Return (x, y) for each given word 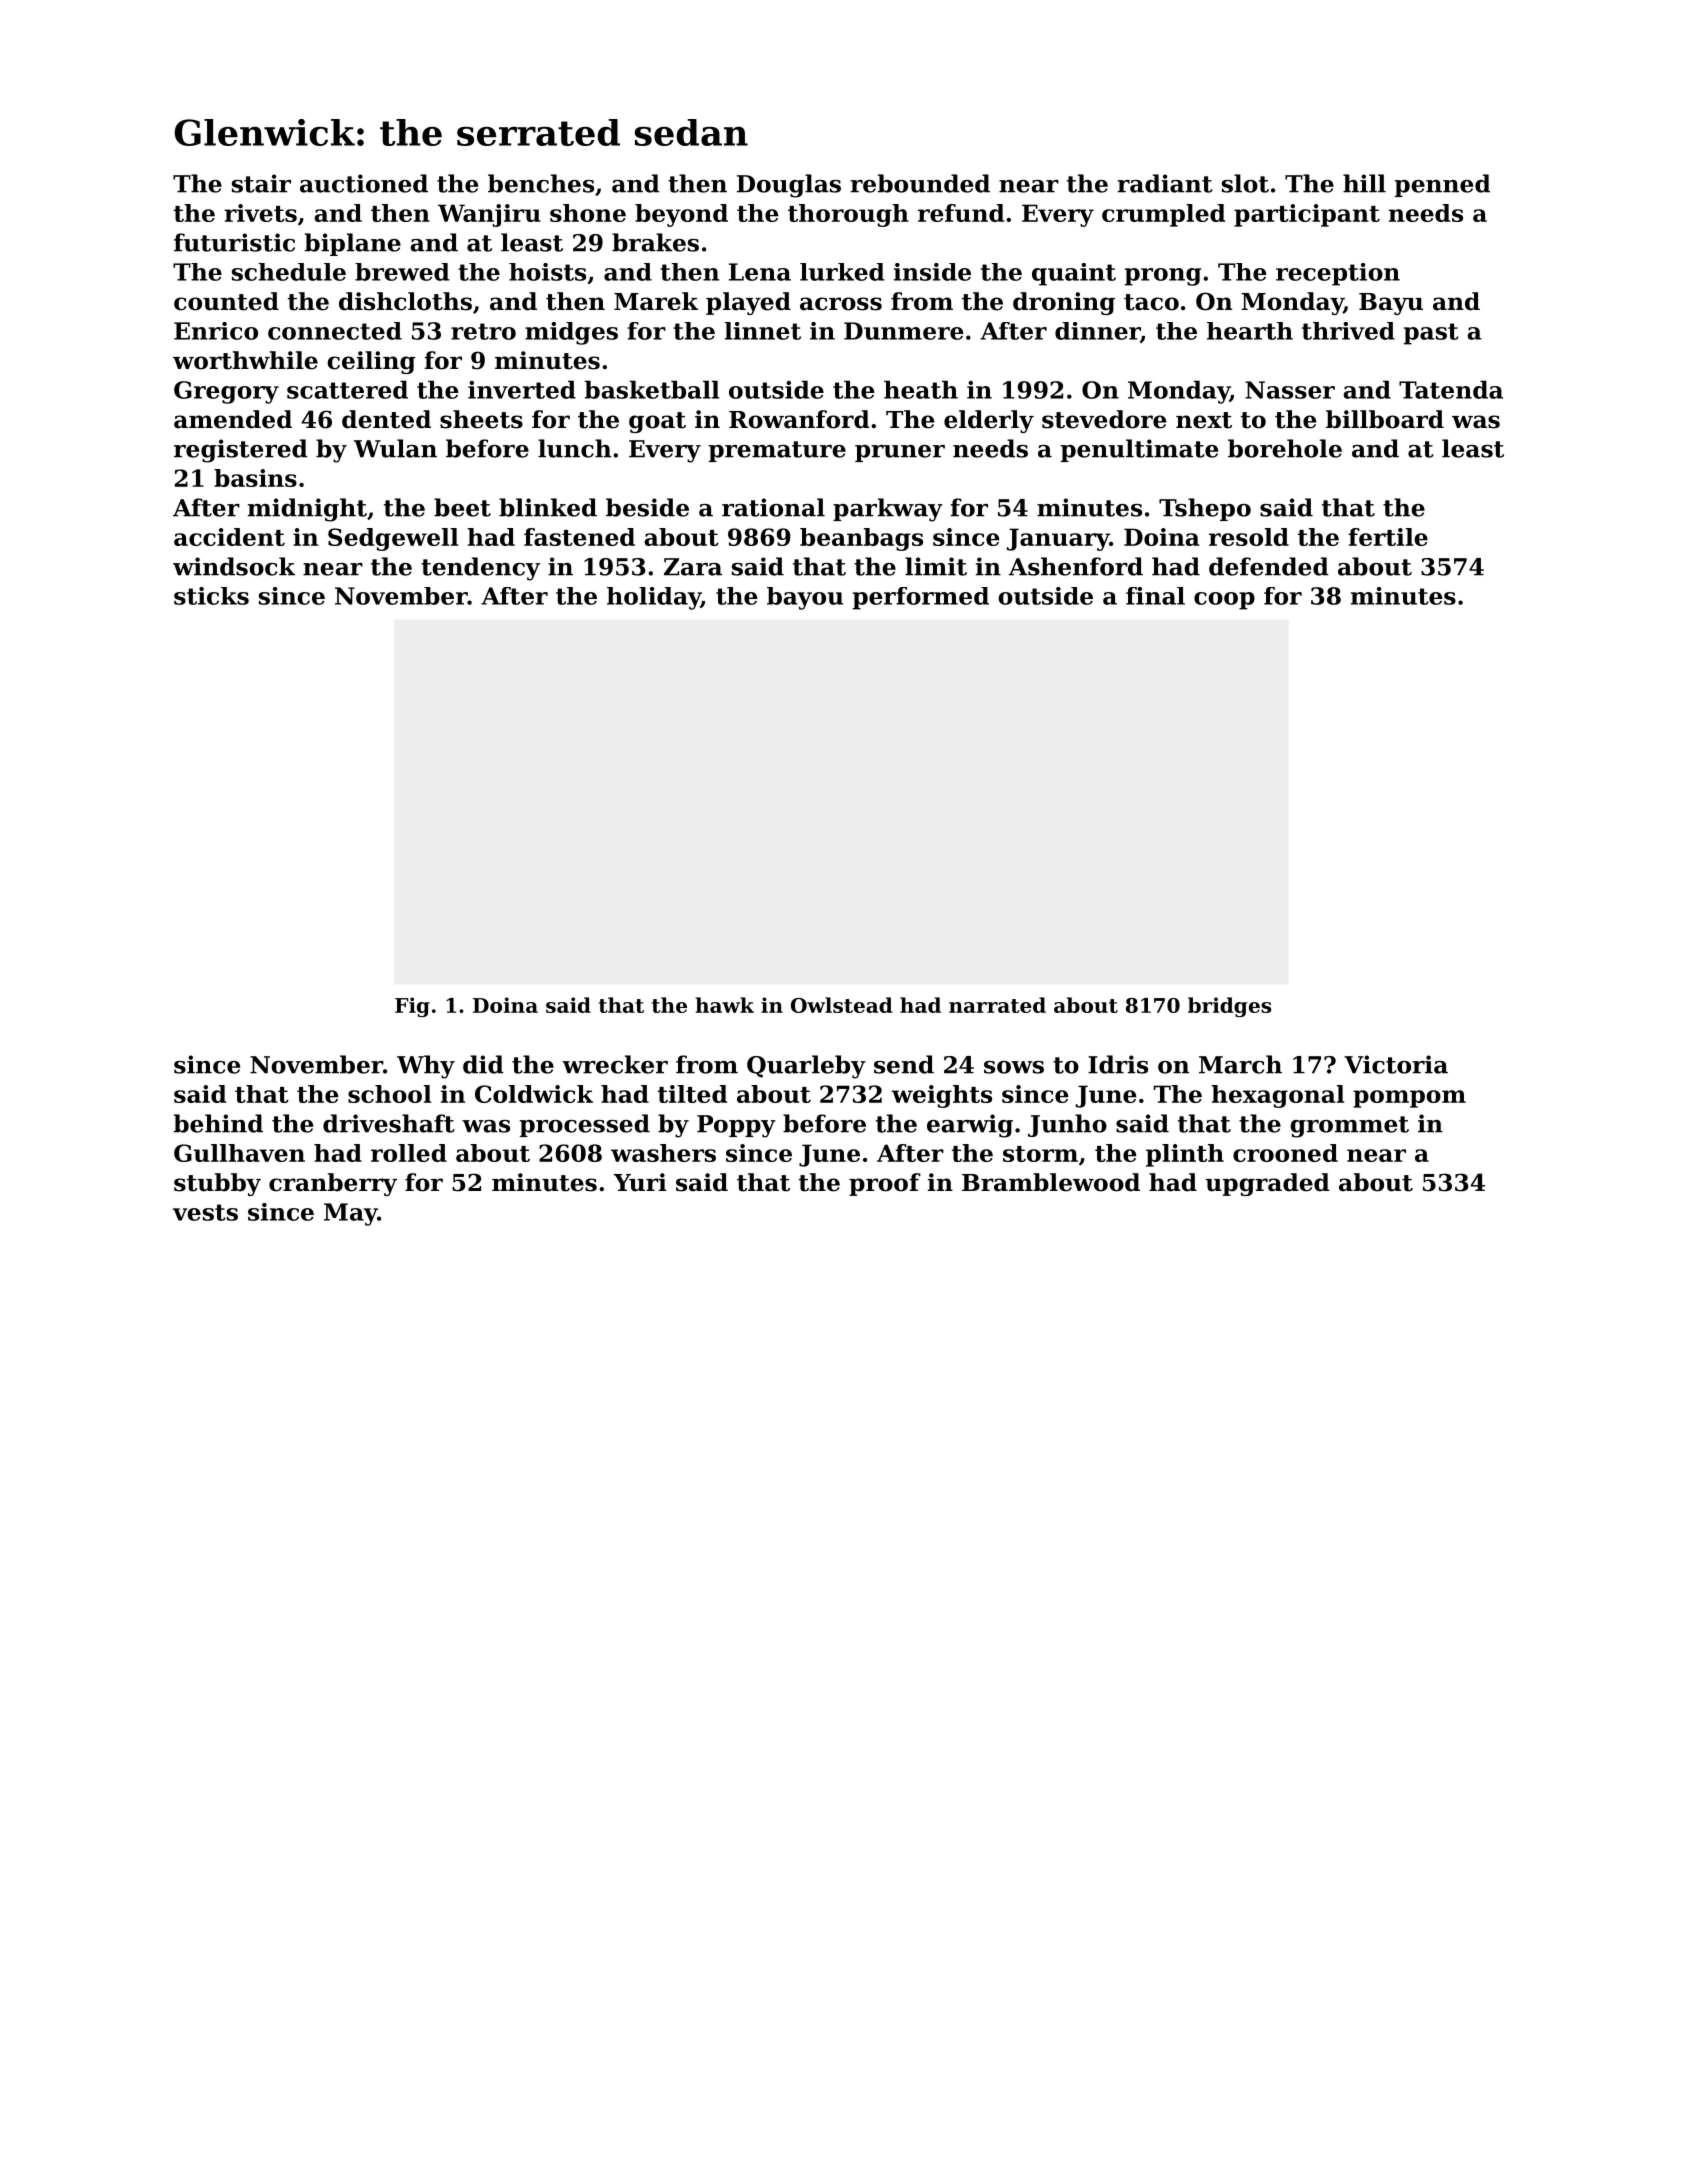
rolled (409, 1153)
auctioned (364, 183)
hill (1364, 183)
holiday (654, 598)
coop (1224, 601)
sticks (211, 596)
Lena (760, 272)
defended (1269, 566)
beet (462, 507)
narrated (997, 1005)
